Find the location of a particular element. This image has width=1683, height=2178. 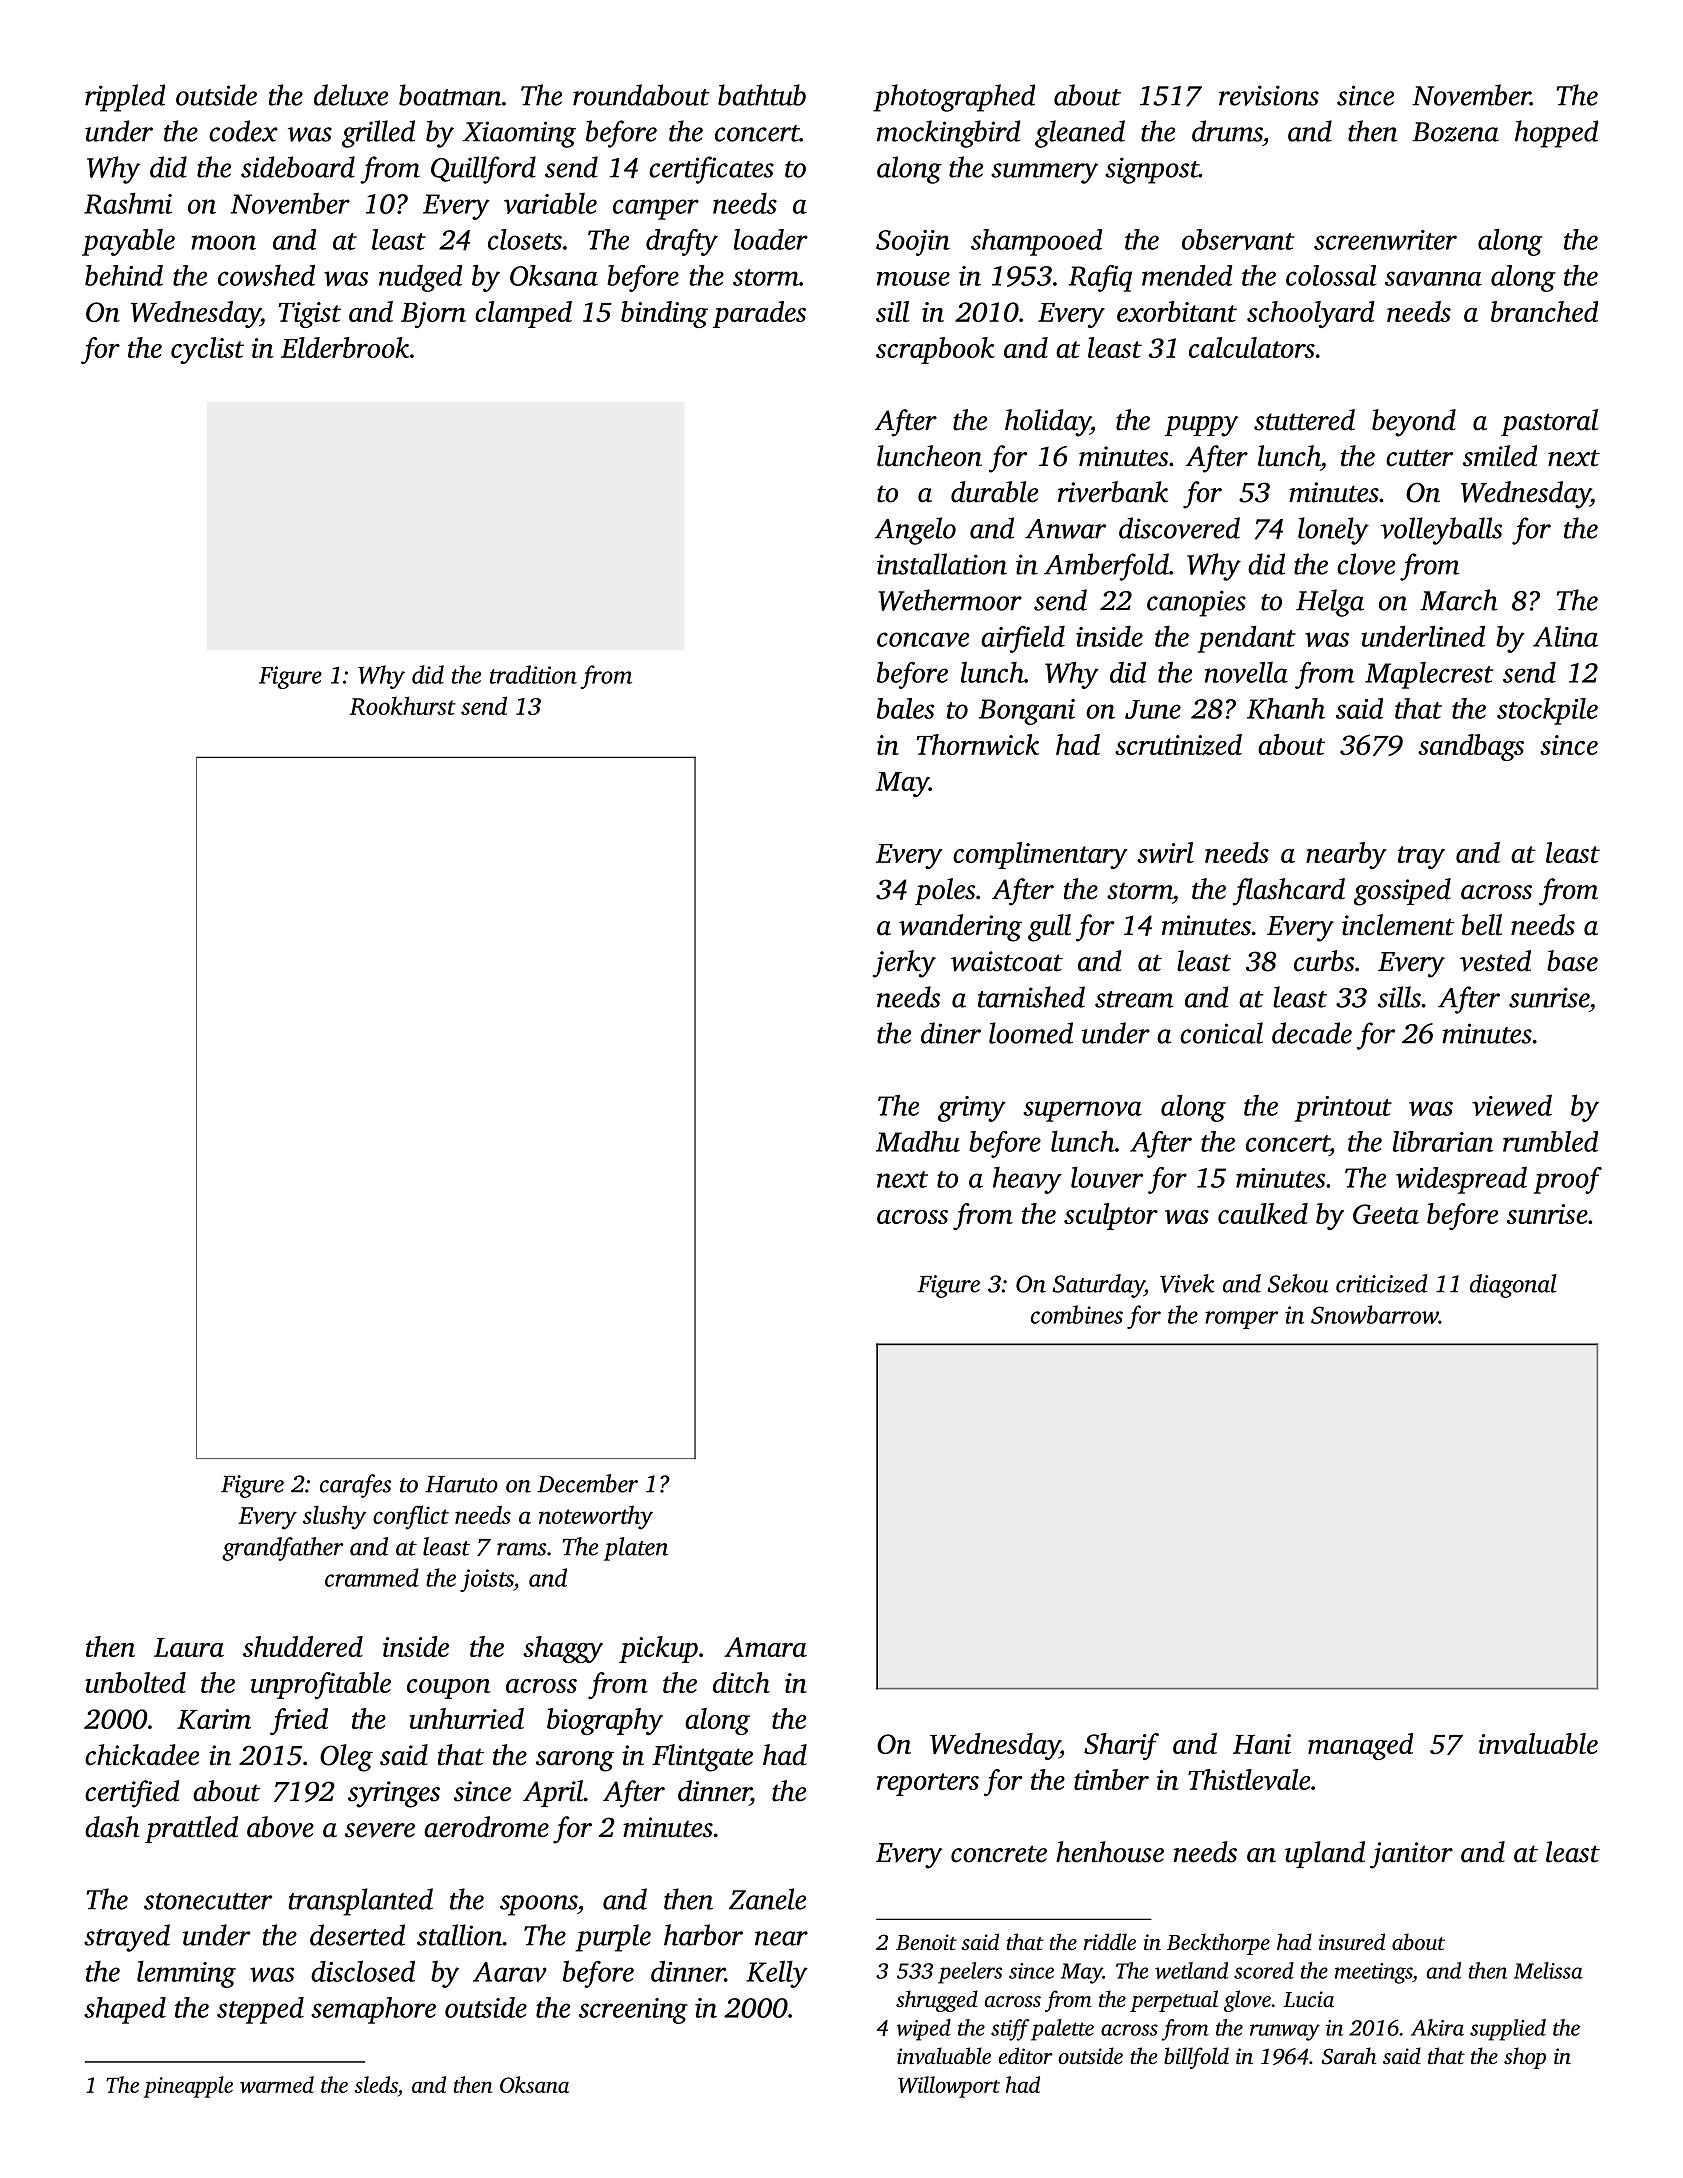

billfold is located at coordinates (1196, 2058).
